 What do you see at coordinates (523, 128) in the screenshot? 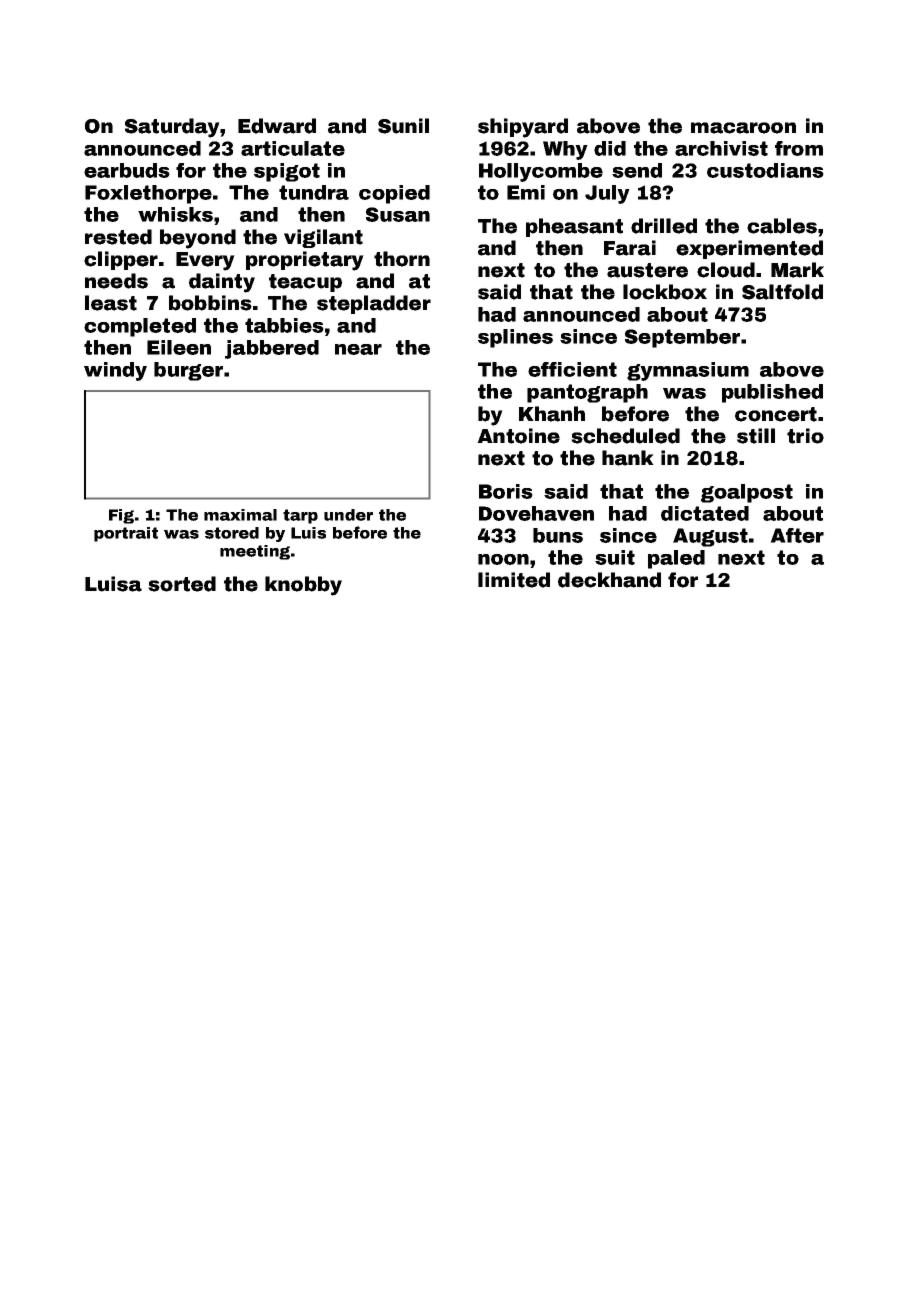
I see `shipyard` at bounding box center [523, 128].
